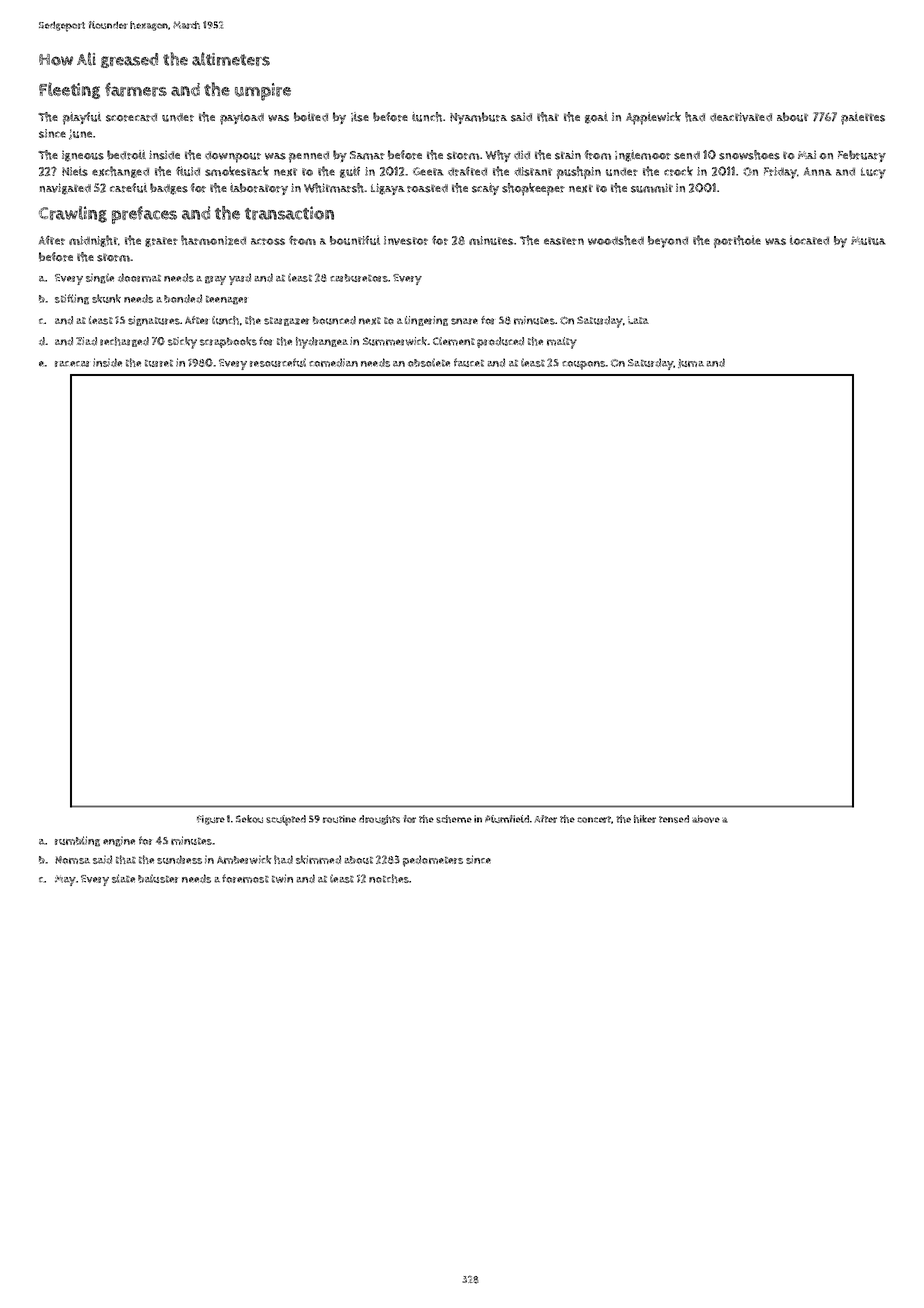 The image size is (924, 1308). I want to click on palettes, so click(863, 118).
